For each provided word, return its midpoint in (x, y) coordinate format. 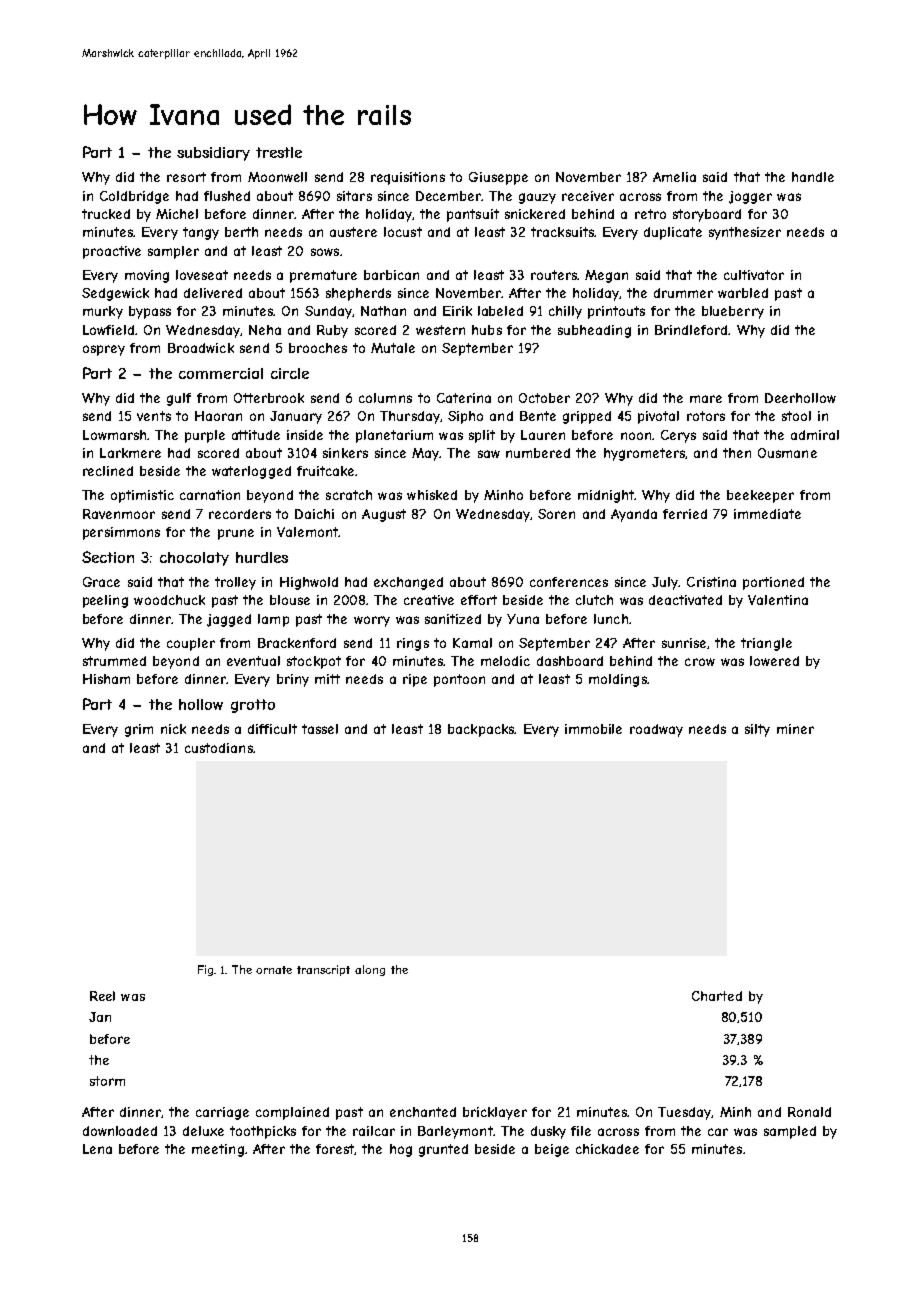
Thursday (410, 417)
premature (323, 276)
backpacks (481, 730)
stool (796, 416)
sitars (354, 196)
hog (401, 1150)
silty (757, 730)
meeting (218, 1150)
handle (813, 177)
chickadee (607, 1149)
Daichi (314, 514)
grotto (253, 706)
